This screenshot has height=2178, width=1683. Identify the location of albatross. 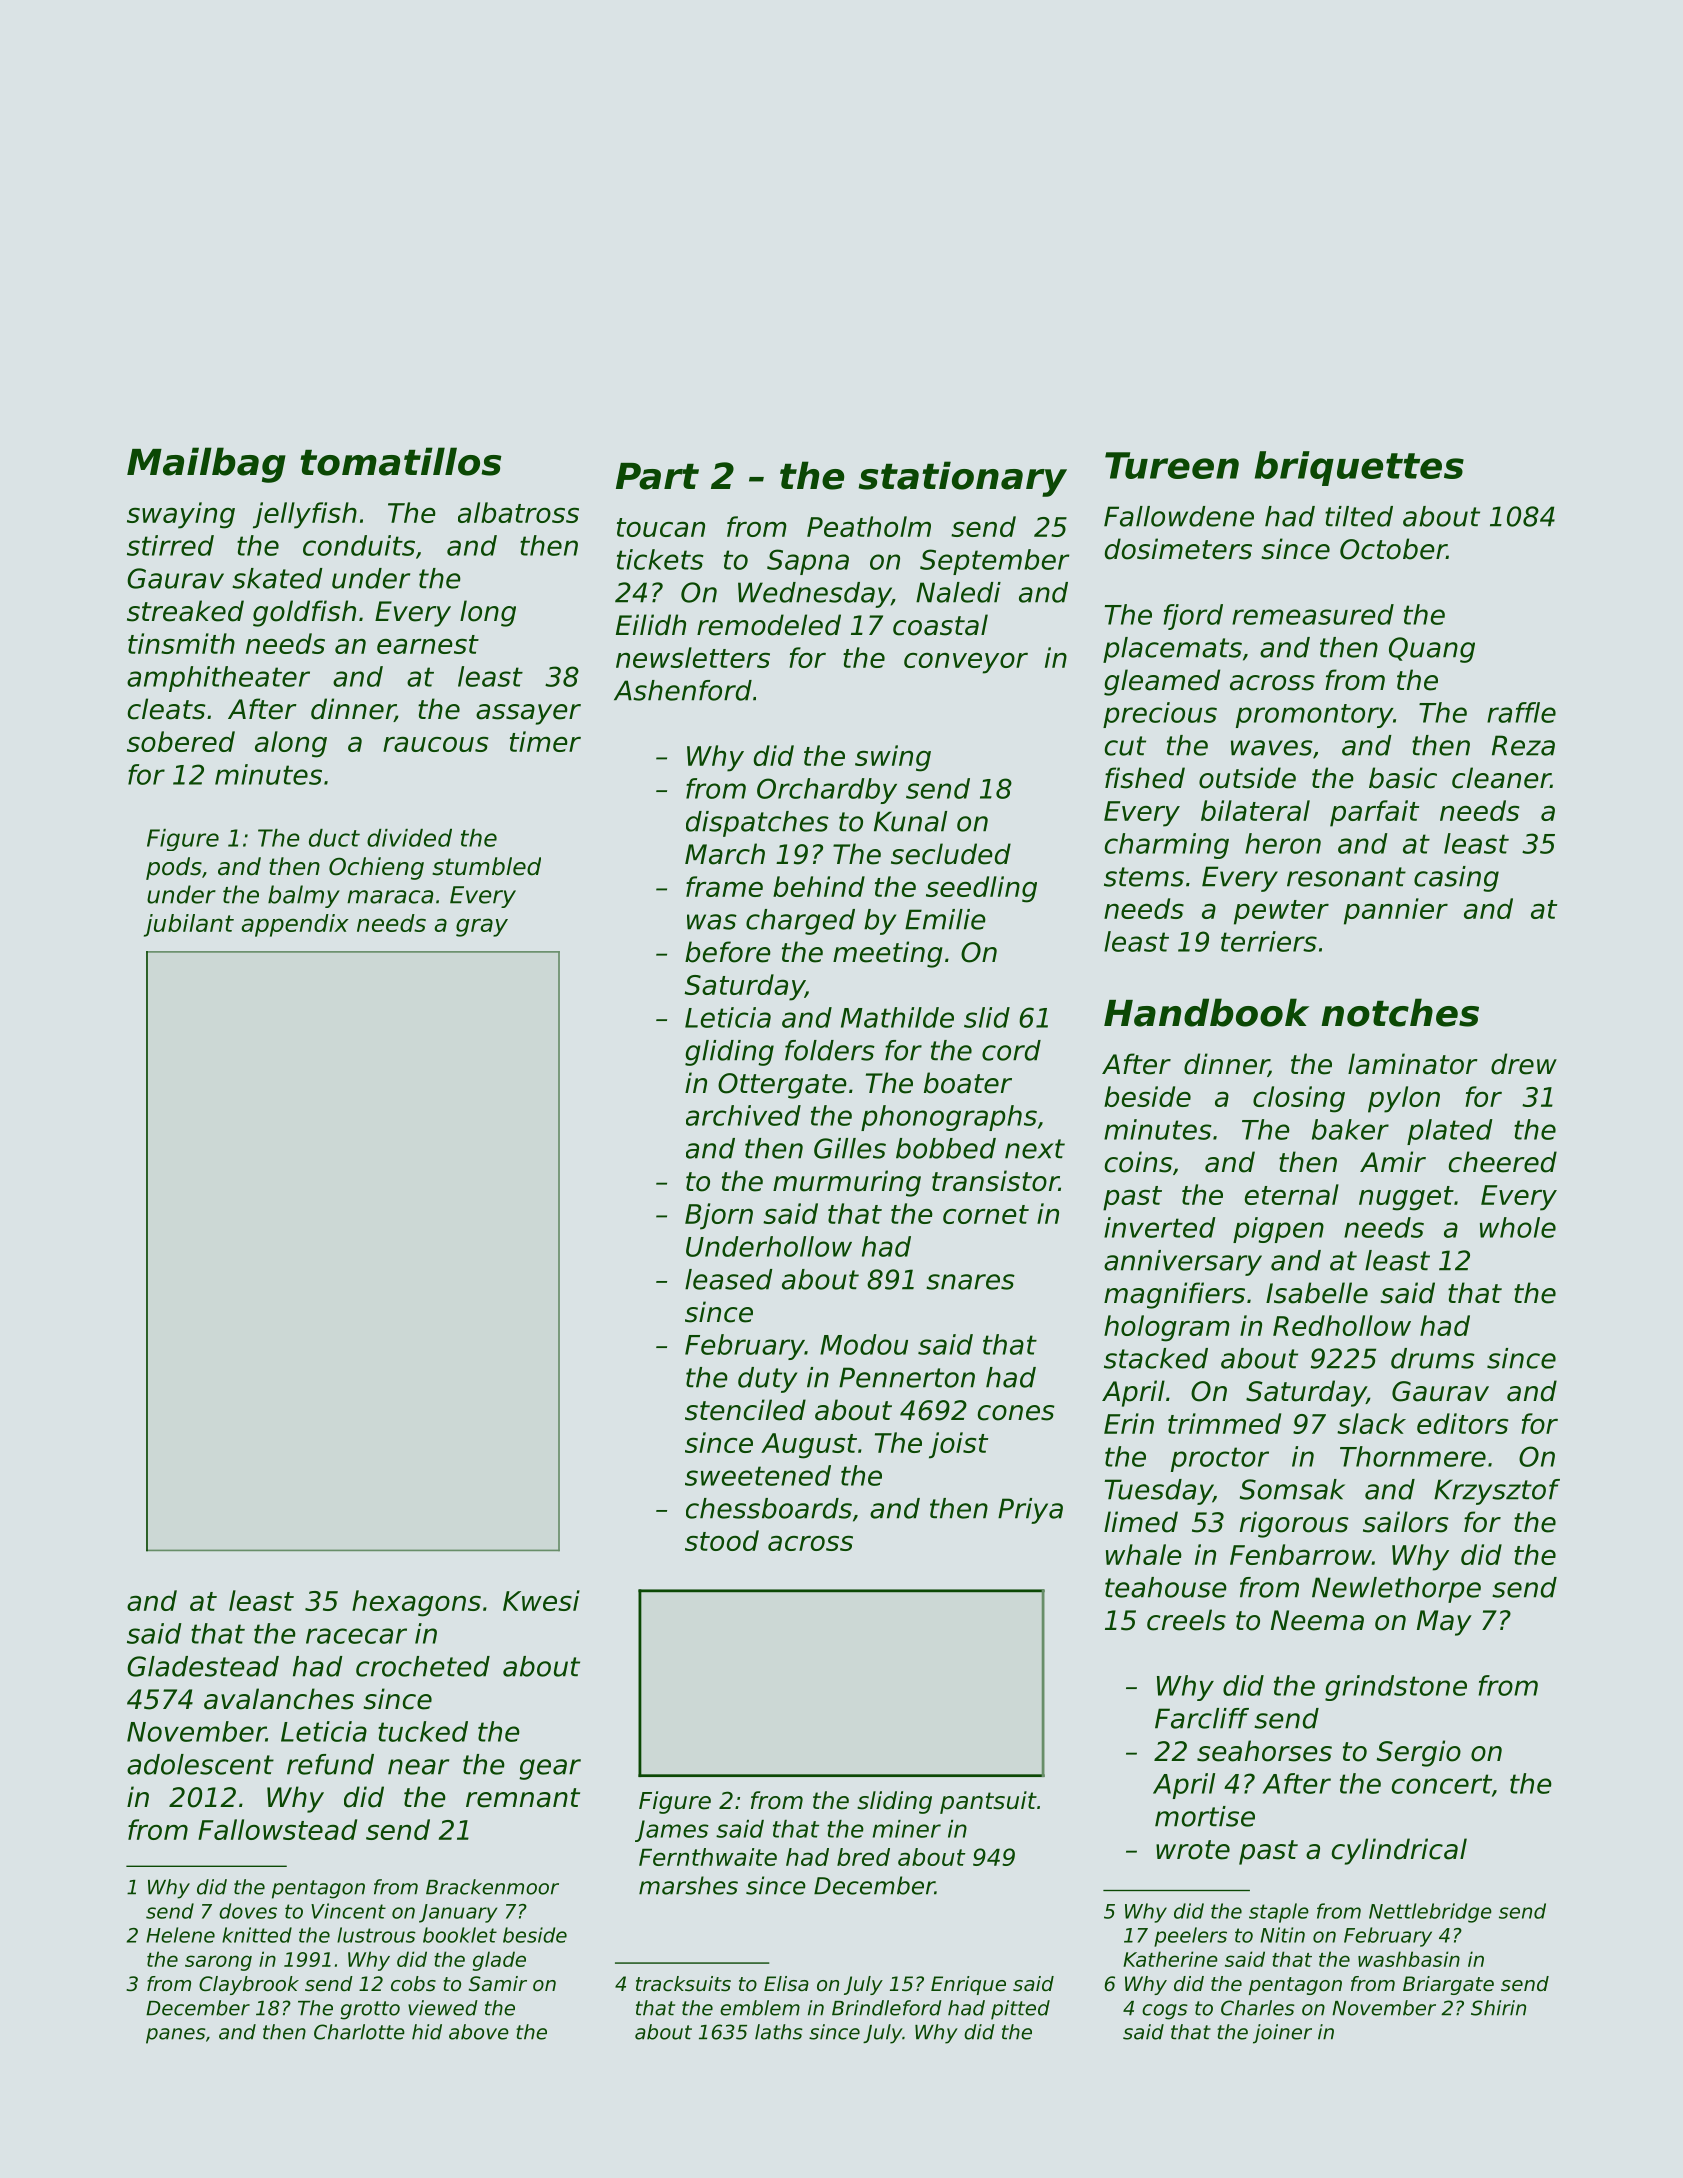
(518, 512).
